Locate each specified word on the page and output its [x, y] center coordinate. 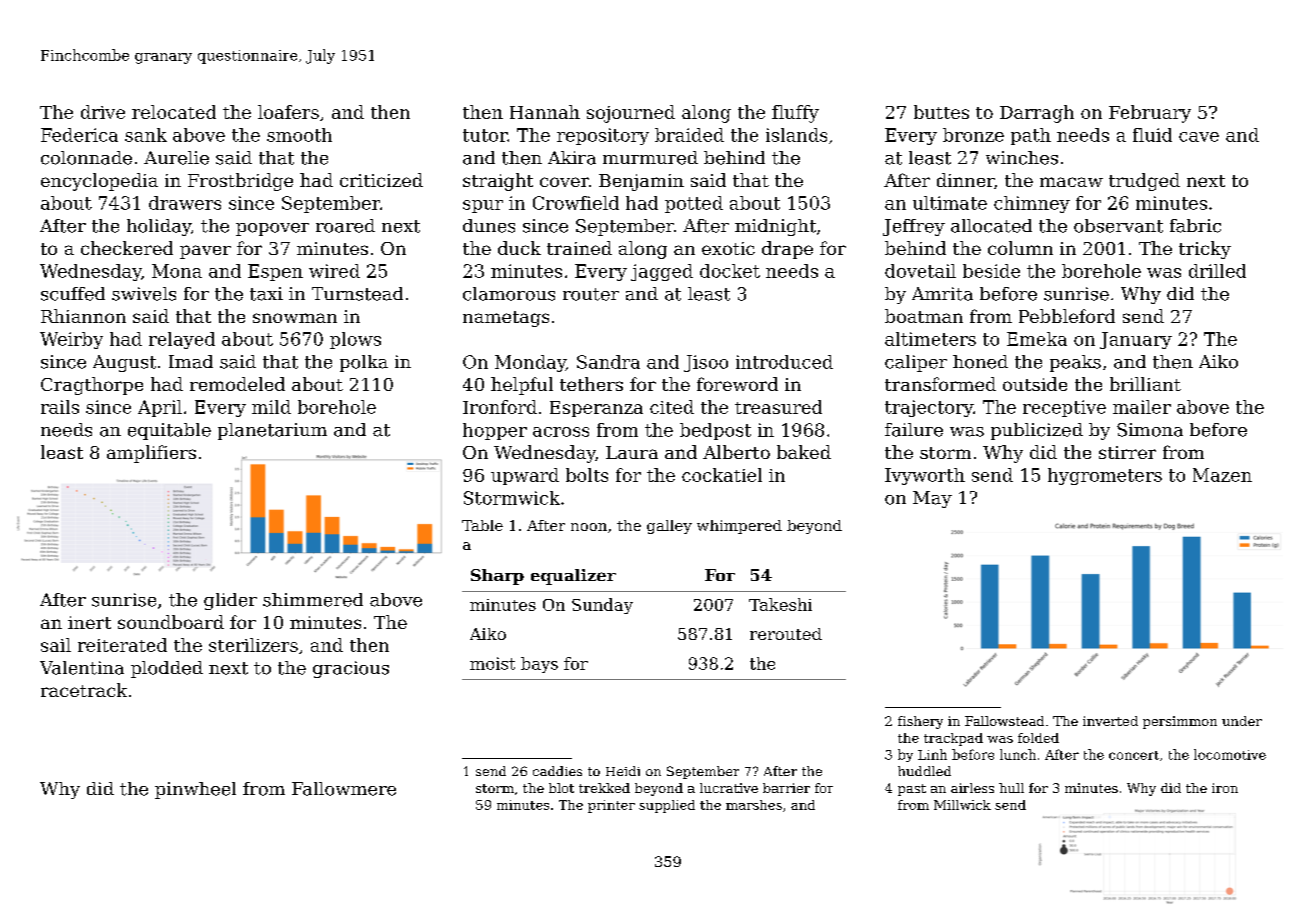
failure [914, 430]
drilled [1217, 271]
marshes [754, 805]
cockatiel [722, 475]
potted [694, 204]
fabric [1195, 226]
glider [230, 601]
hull [1011, 788]
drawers [185, 203]
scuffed [73, 294]
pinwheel [195, 790]
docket [730, 271]
